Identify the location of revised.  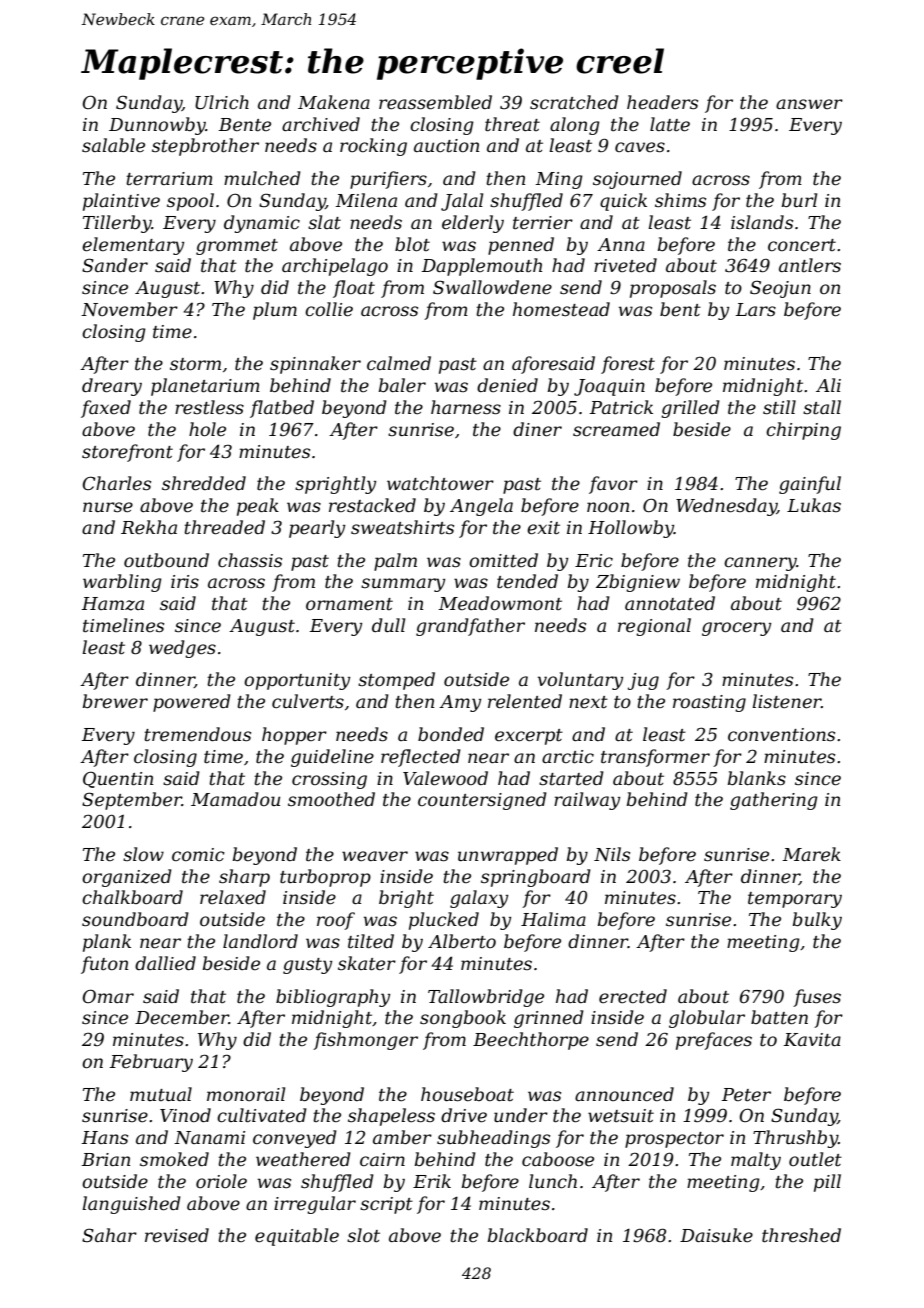
(177, 1235).
